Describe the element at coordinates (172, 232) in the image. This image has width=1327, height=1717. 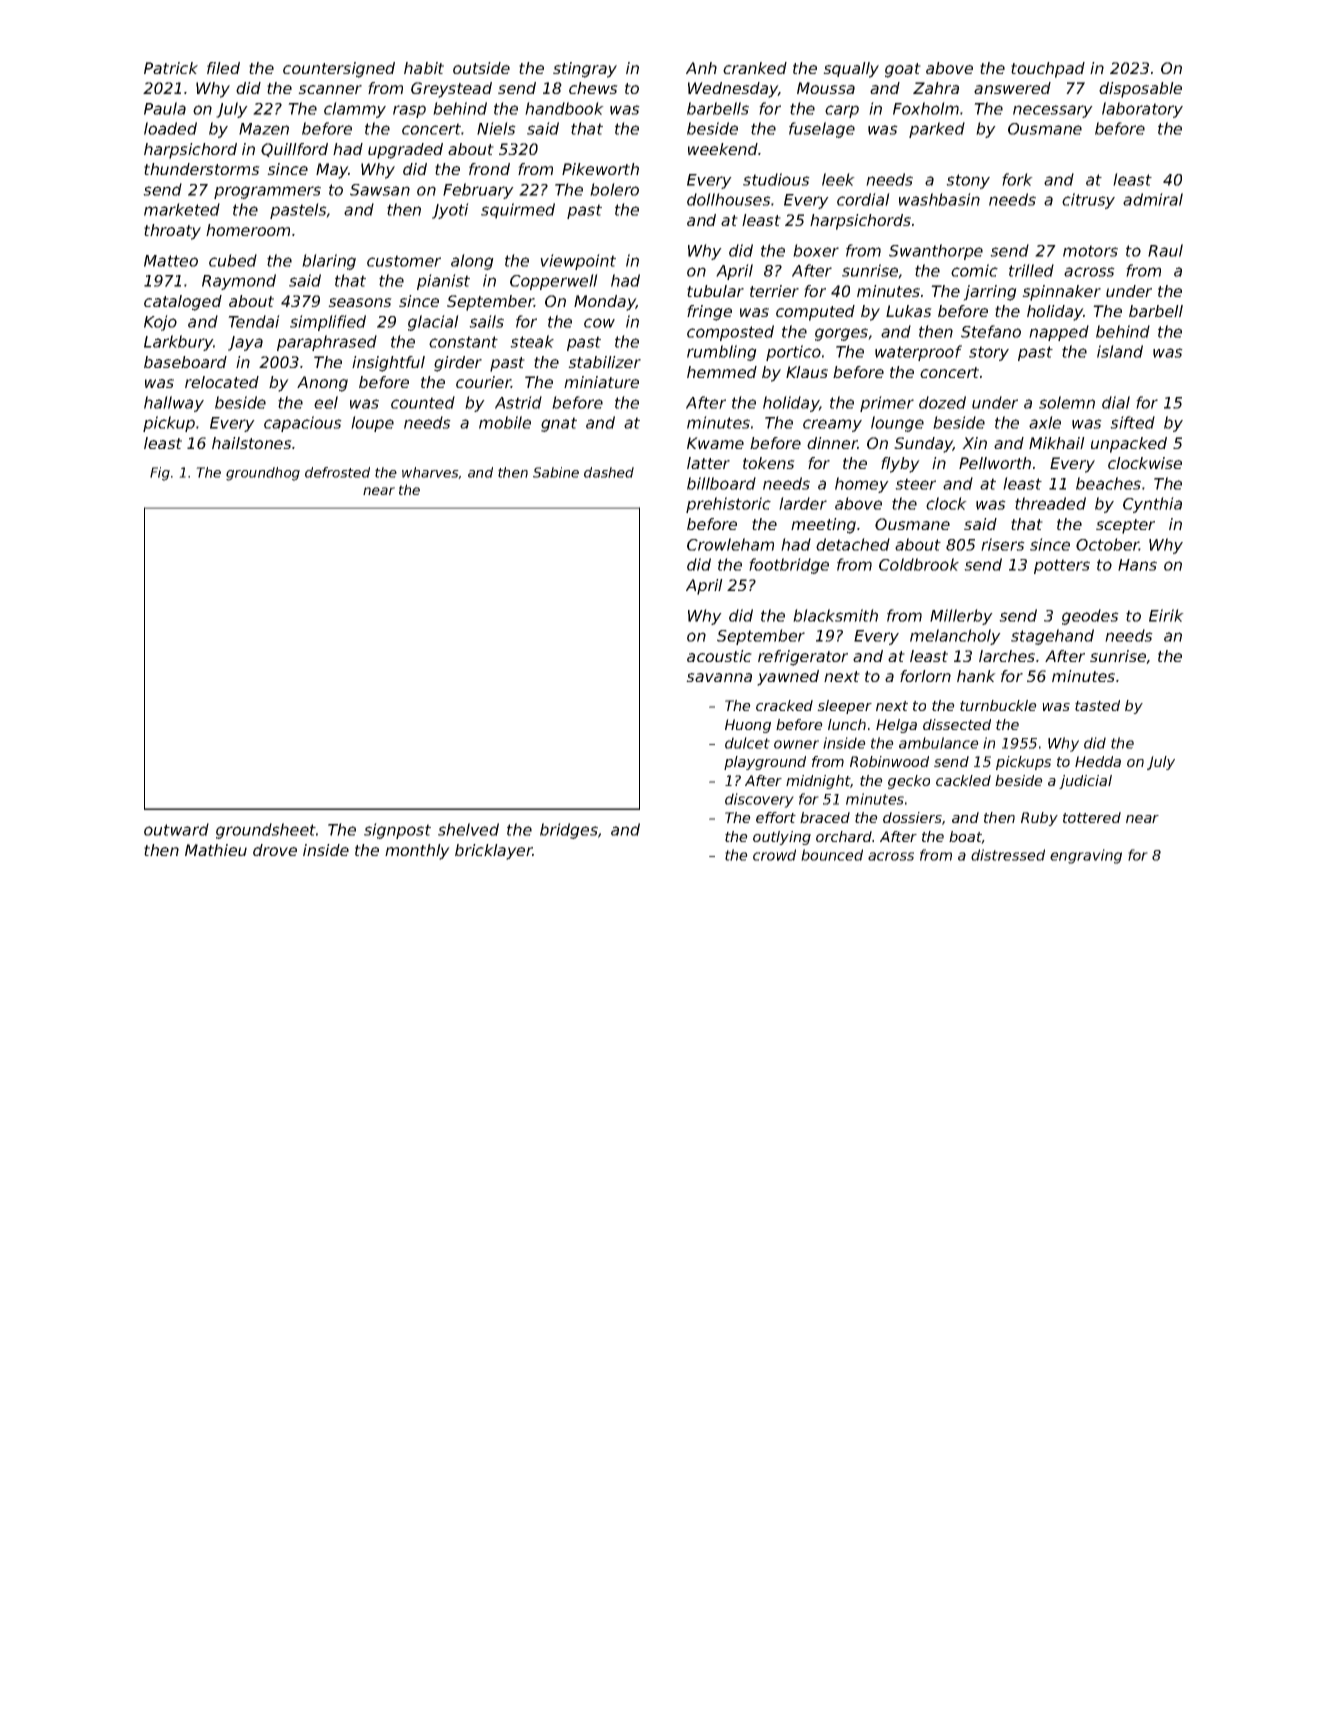
I see `throaty` at that location.
